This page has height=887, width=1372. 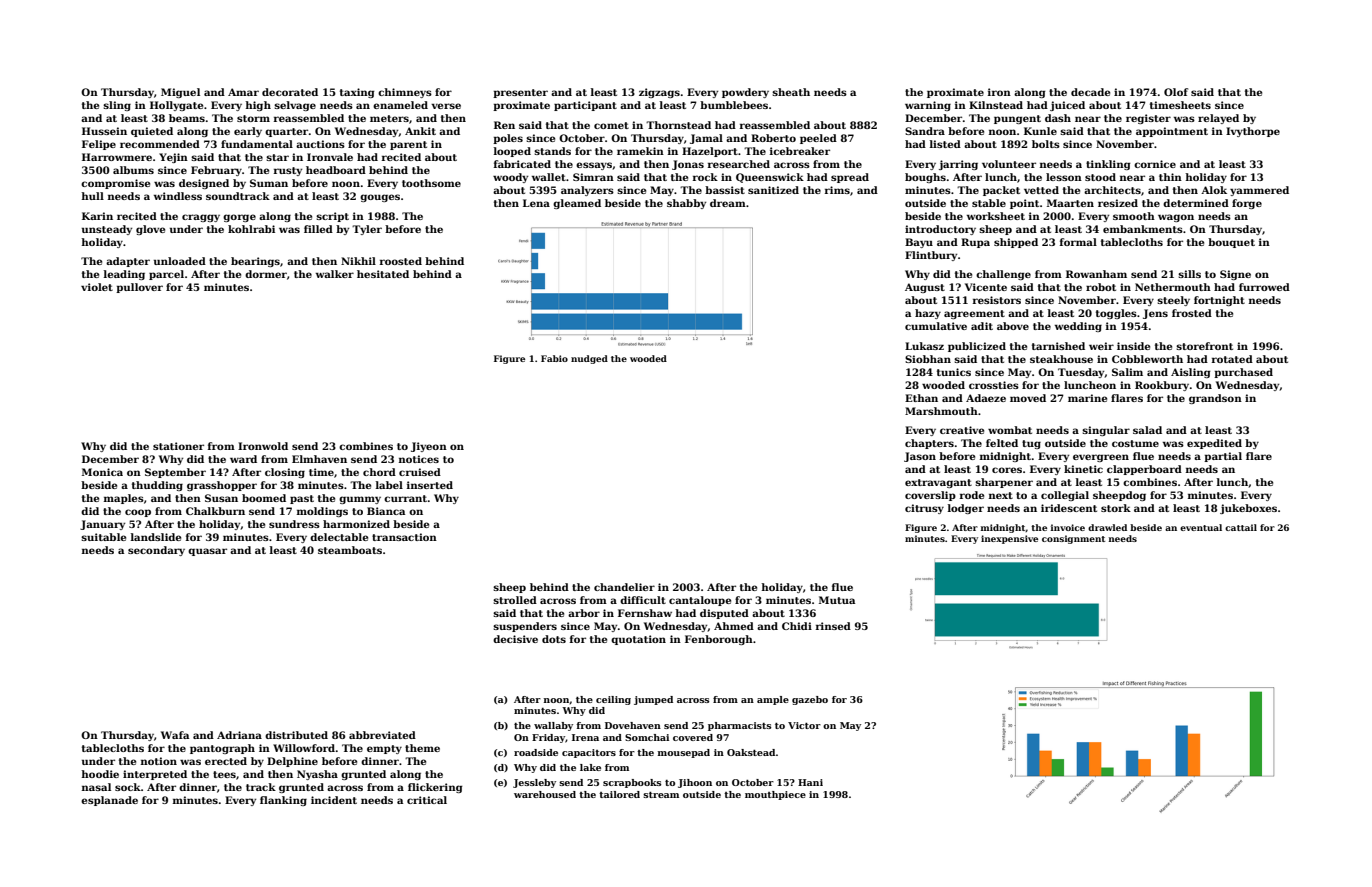 What do you see at coordinates (138, 513) in the page?
I see `coop` at bounding box center [138, 513].
